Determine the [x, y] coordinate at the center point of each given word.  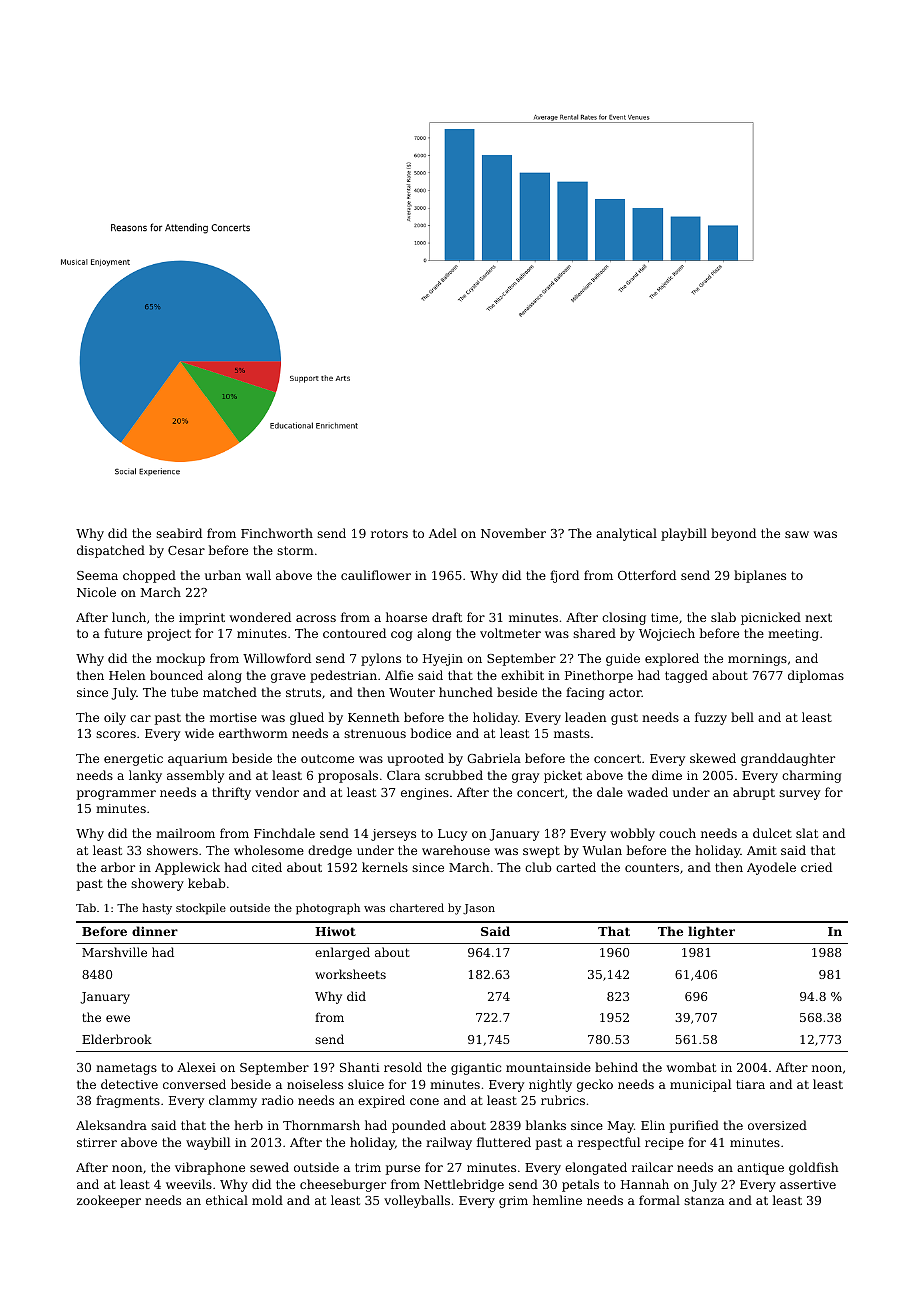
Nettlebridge [464, 1185]
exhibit [522, 675]
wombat [691, 1067]
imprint [202, 619]
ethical [227, 1200]
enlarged [342, 953]
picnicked [771, 618]
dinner [155, 931]
